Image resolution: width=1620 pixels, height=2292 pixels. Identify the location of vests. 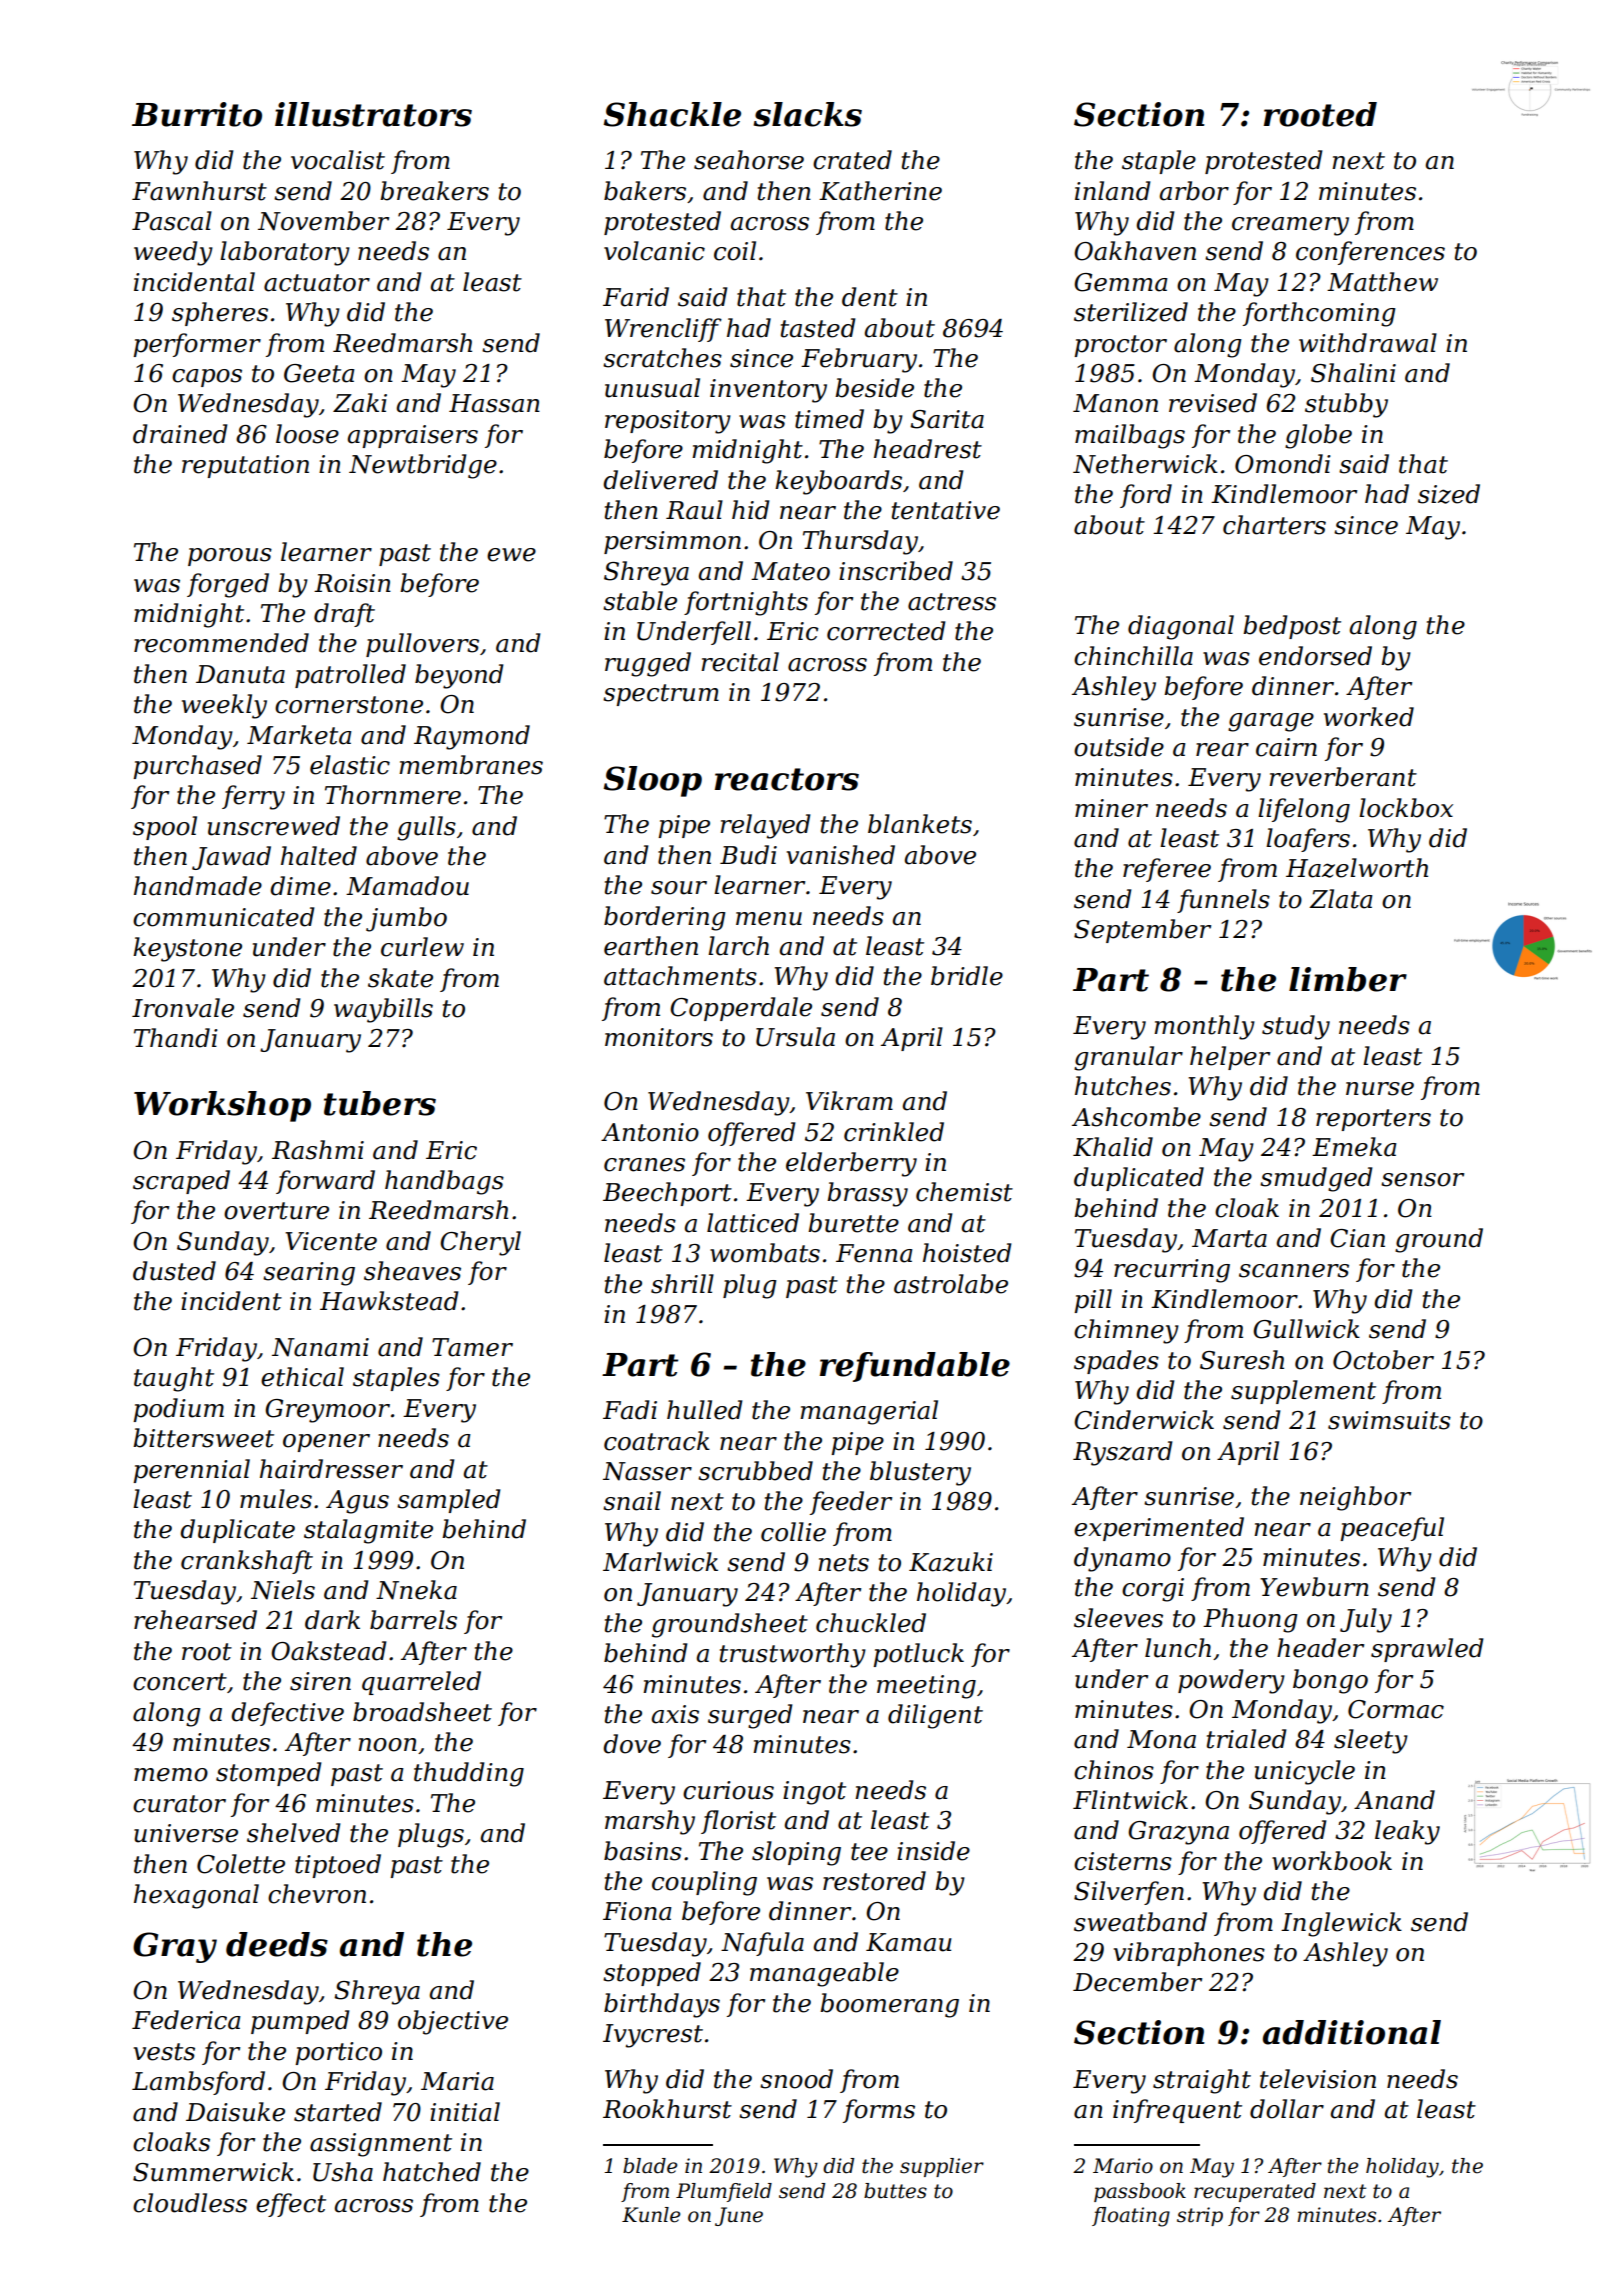
(164, 2052).
